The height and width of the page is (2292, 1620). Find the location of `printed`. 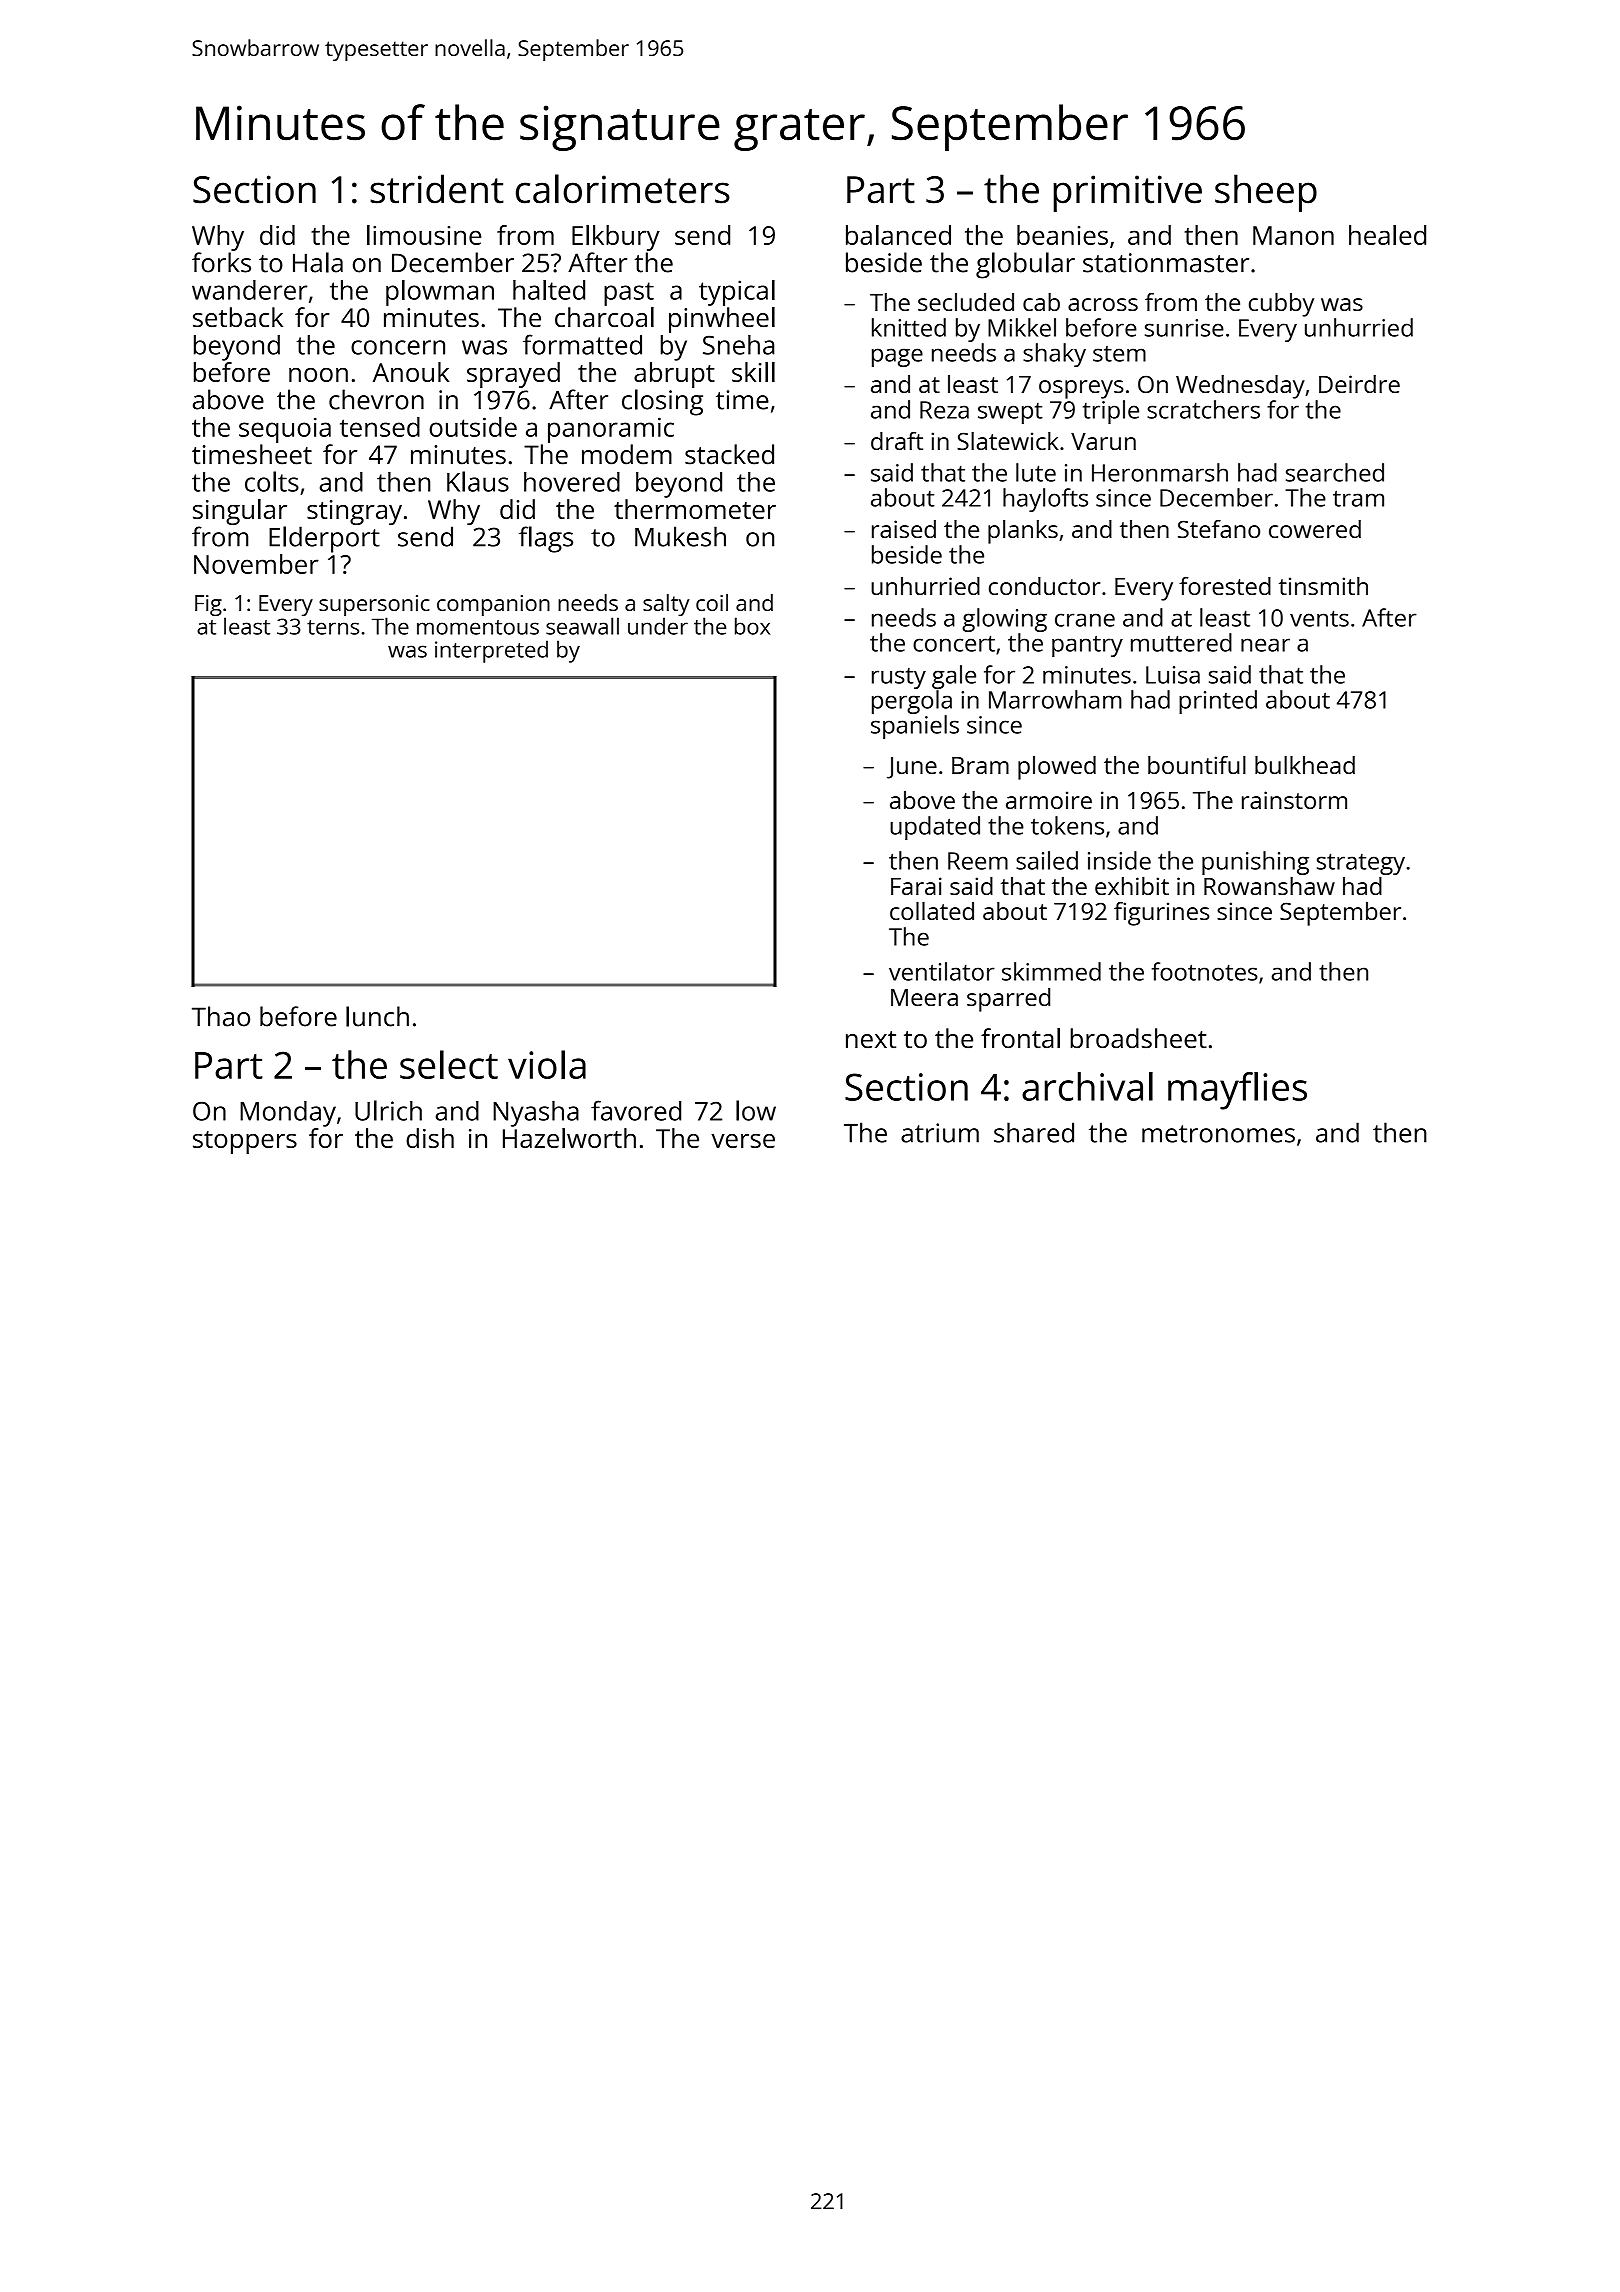

printed is located at coordinates (1218, 702).
